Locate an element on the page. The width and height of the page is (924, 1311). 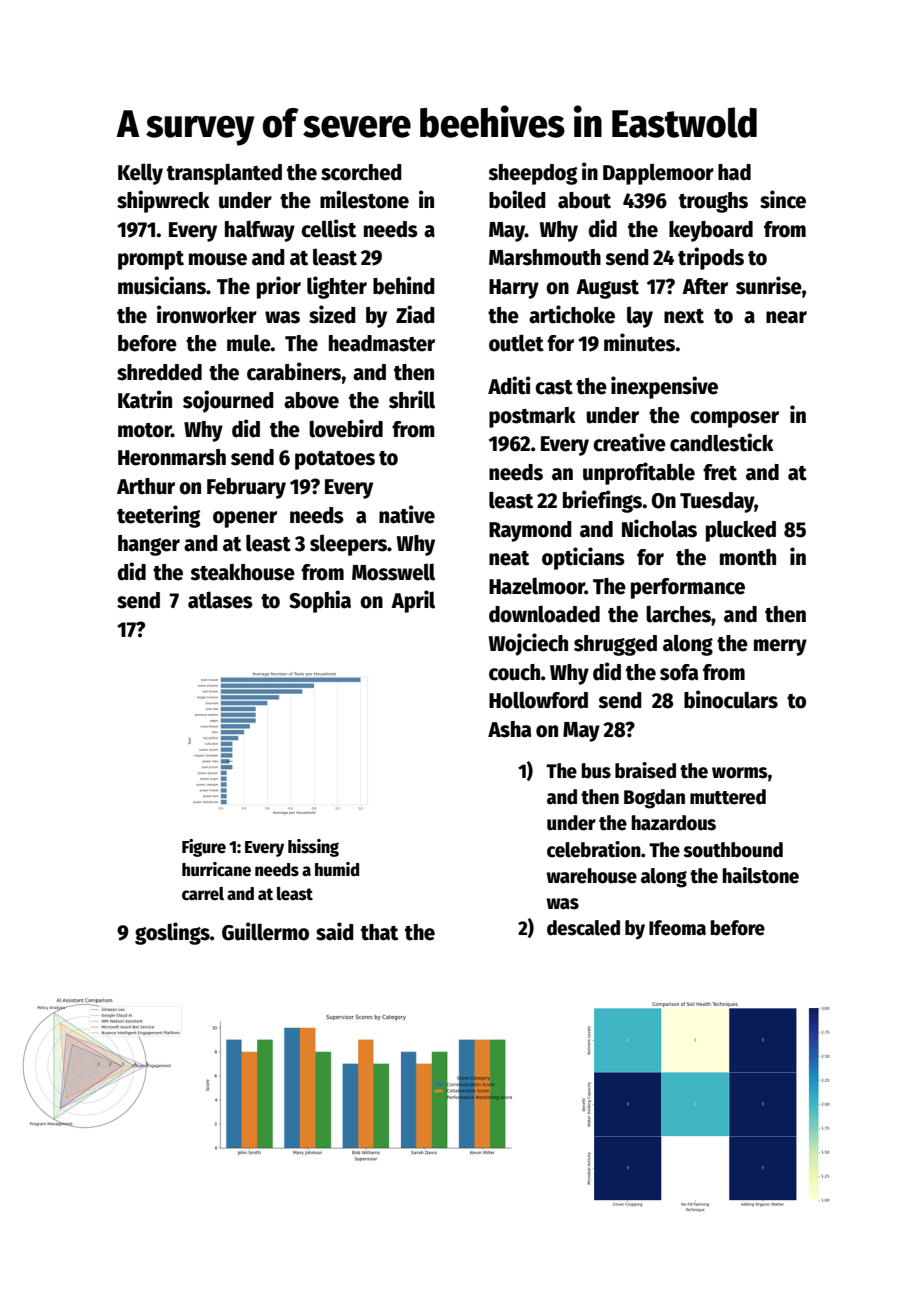
candlestick is located at coordinates (722, 442).
